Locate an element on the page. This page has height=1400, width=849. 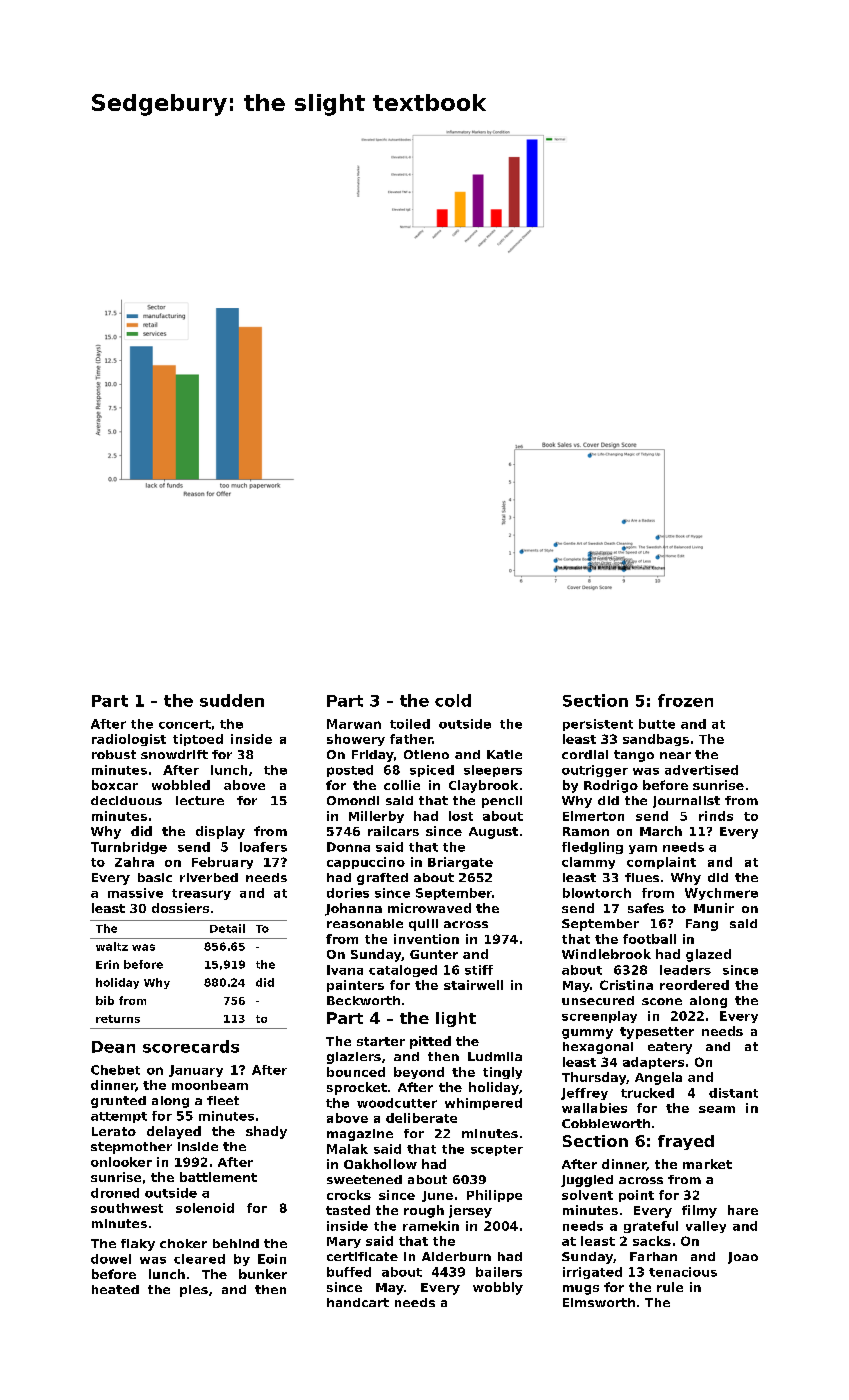
sudden is located at coordinates (232, 700).
